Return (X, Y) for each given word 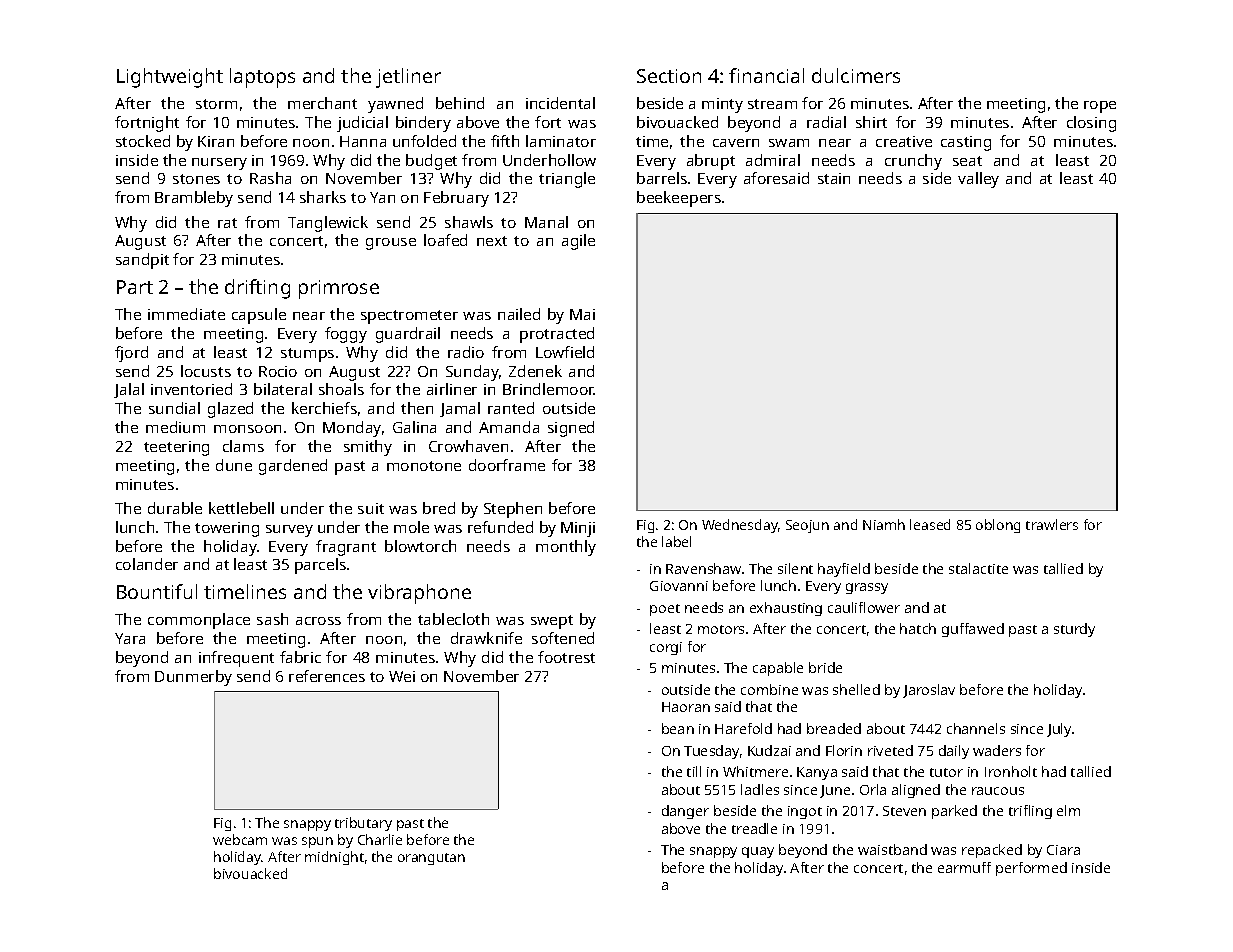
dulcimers (856, 75)
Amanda (509, 427)
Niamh (884, 524)
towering (227, 529)
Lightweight (170, 78)
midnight (334, 858)
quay (758, 852)
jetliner (408, 78)
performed (1031, 869)
